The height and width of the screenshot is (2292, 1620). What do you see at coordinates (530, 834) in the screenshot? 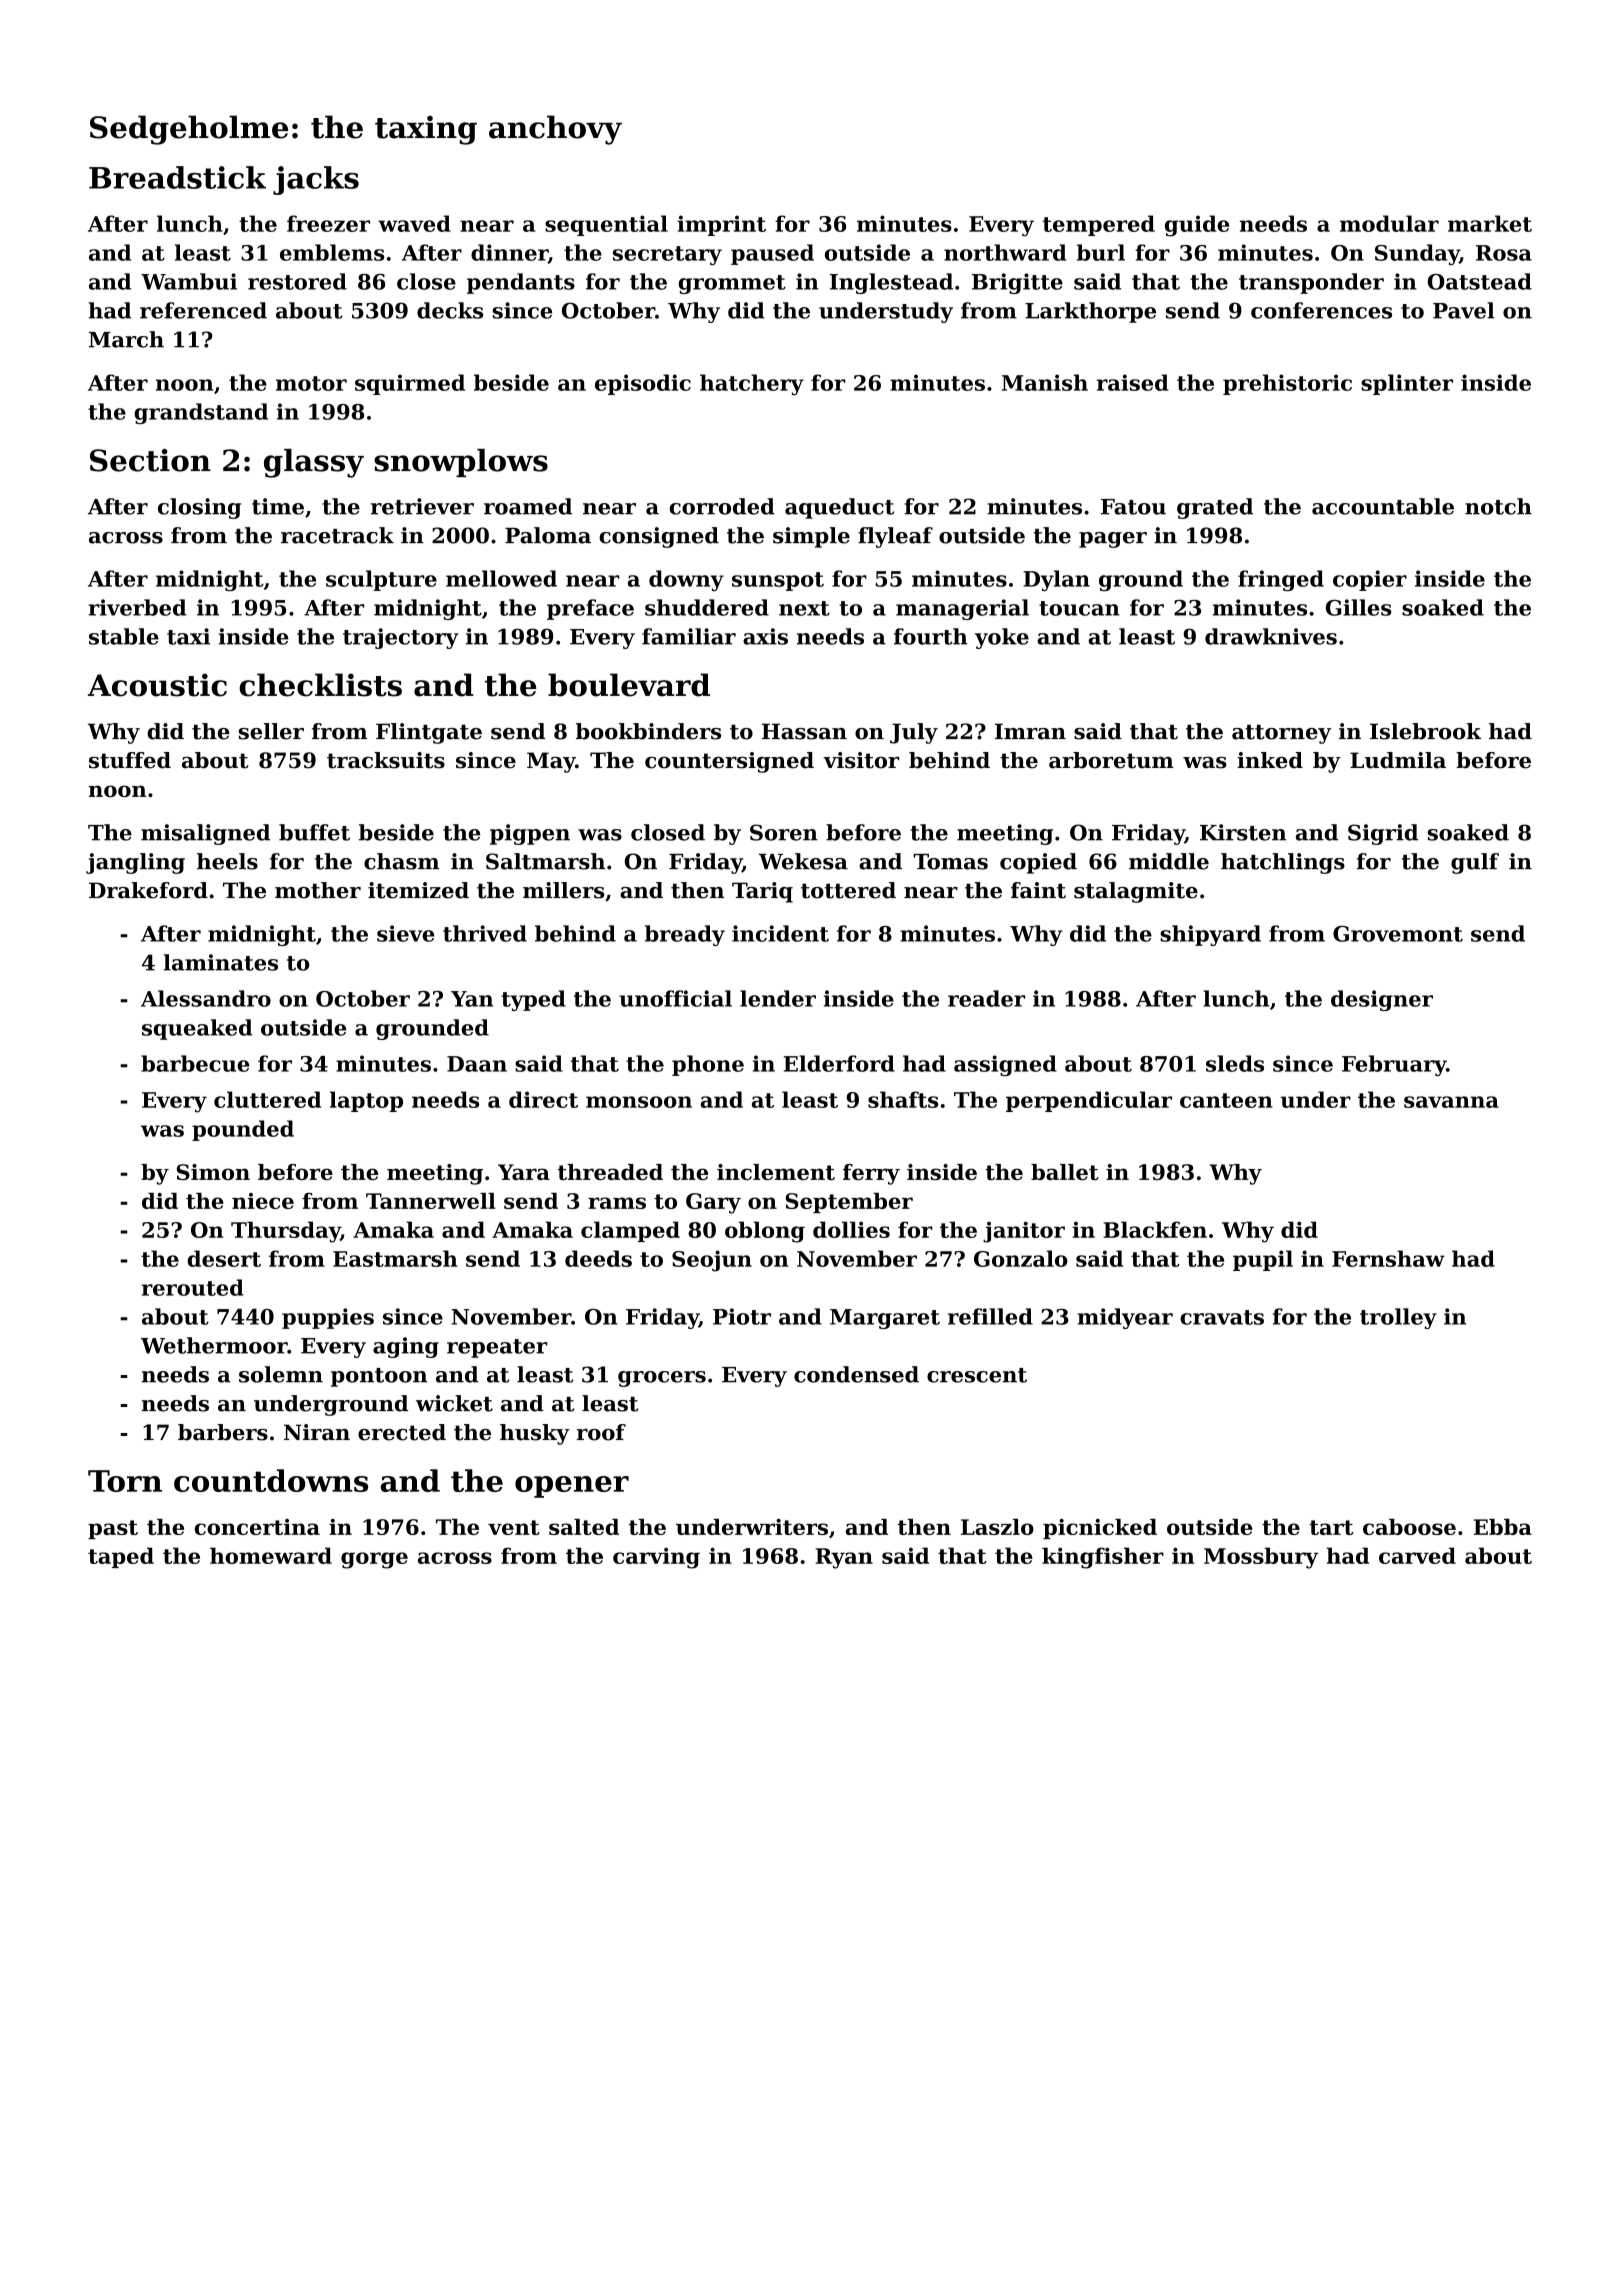
I see `pigpen` at bounding box center [530, 834].
